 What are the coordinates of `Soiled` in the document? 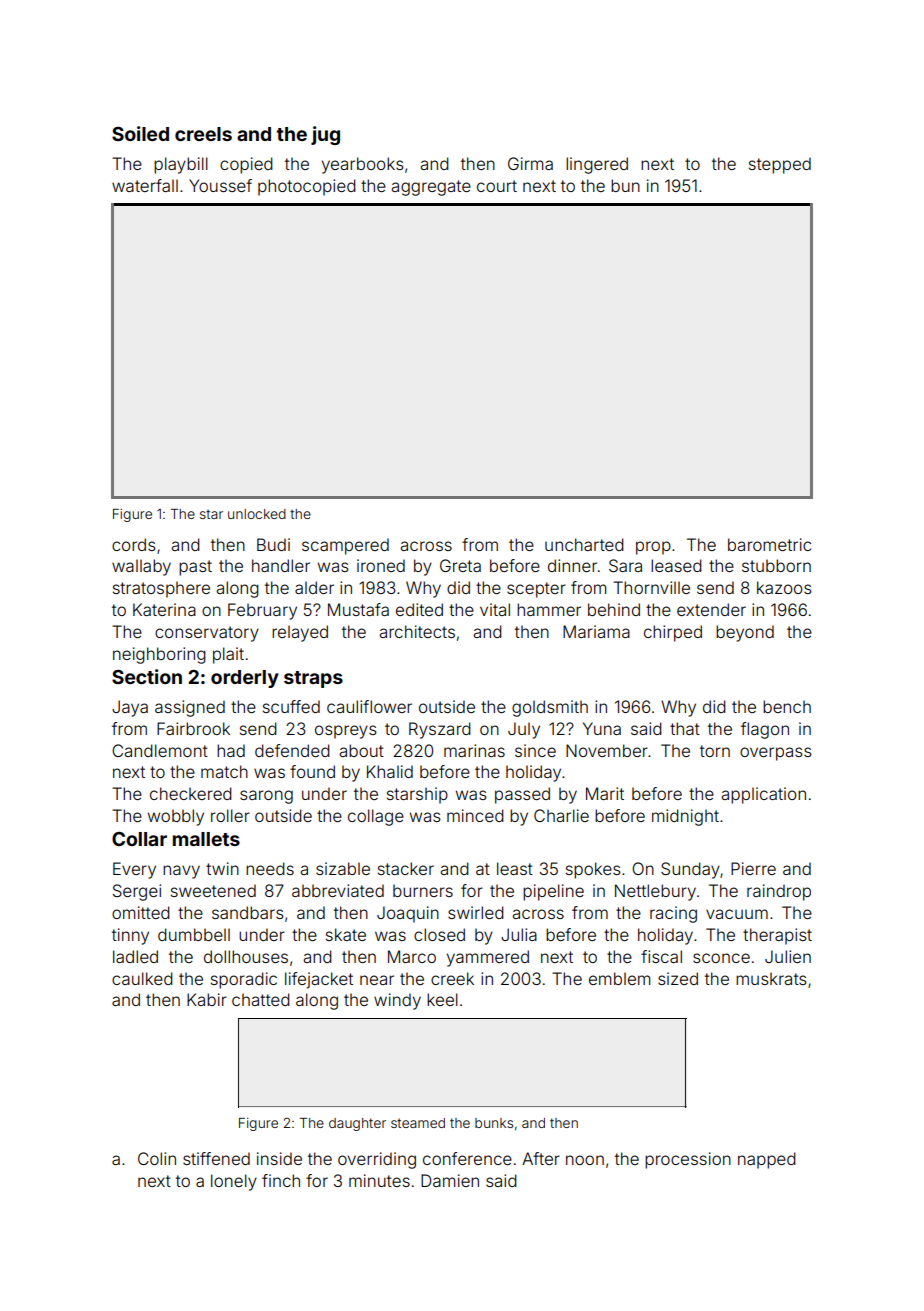 It's located at (140, 133).
